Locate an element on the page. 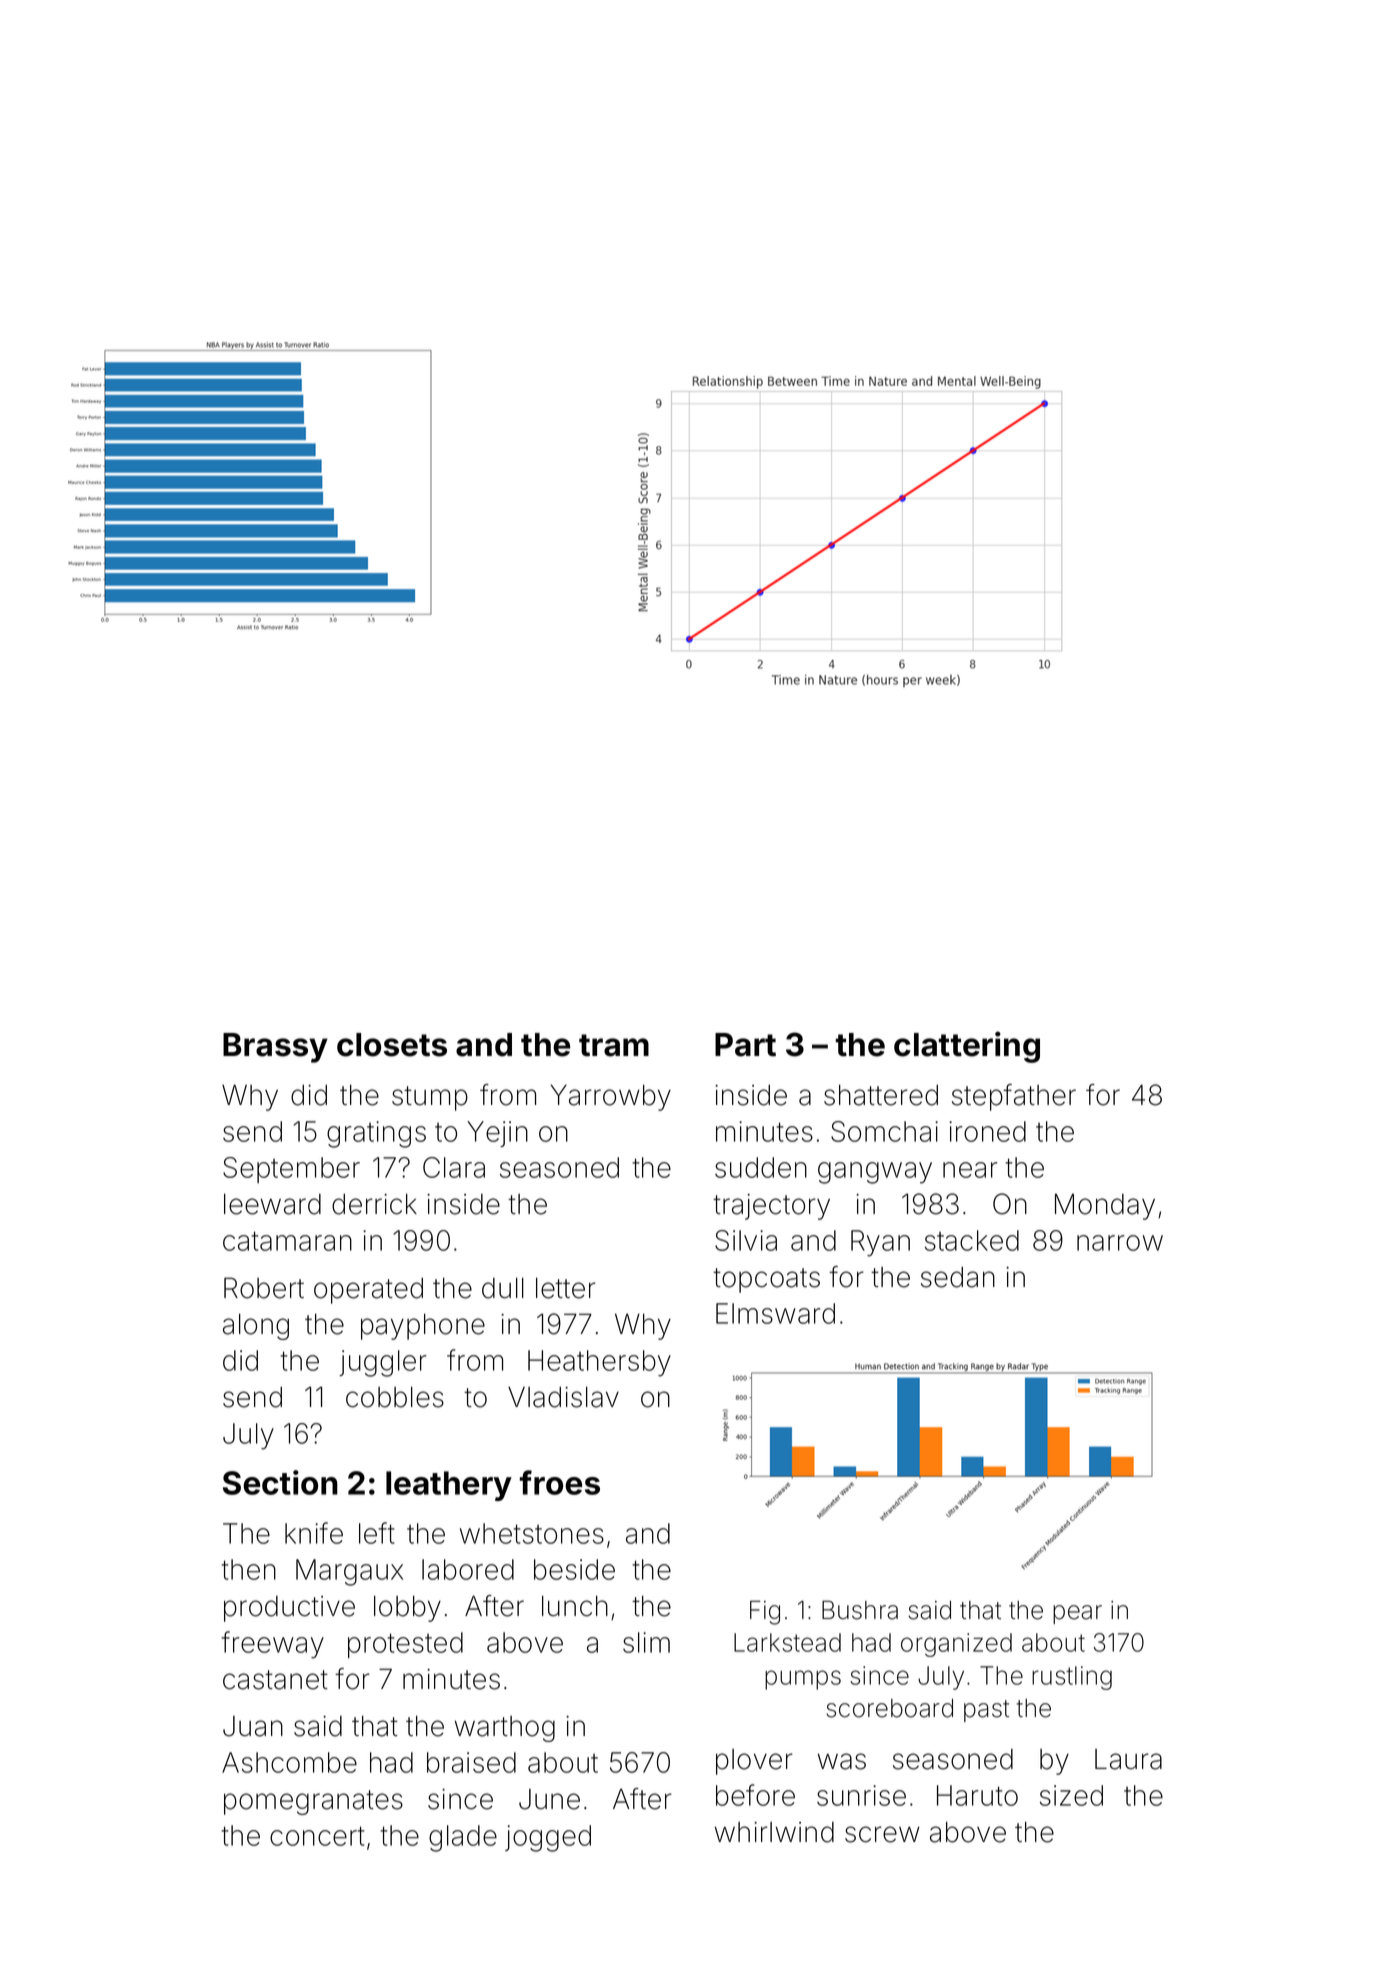 Image resolution: width=1386 pixels, height=1969 pixels. jogged is located at coordinates (548, 1838).
